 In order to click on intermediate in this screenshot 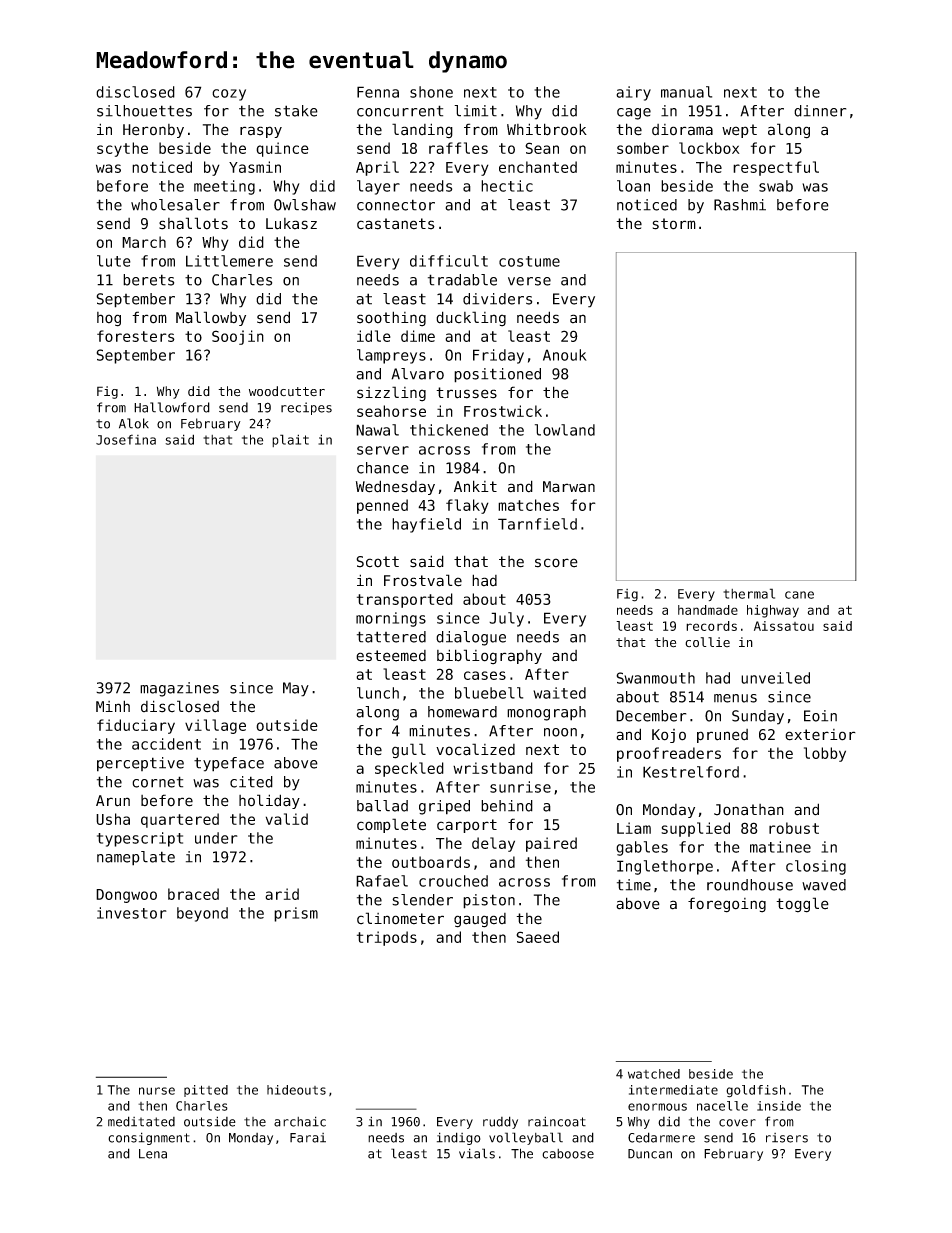, I will do `click(673, 1090)`.
